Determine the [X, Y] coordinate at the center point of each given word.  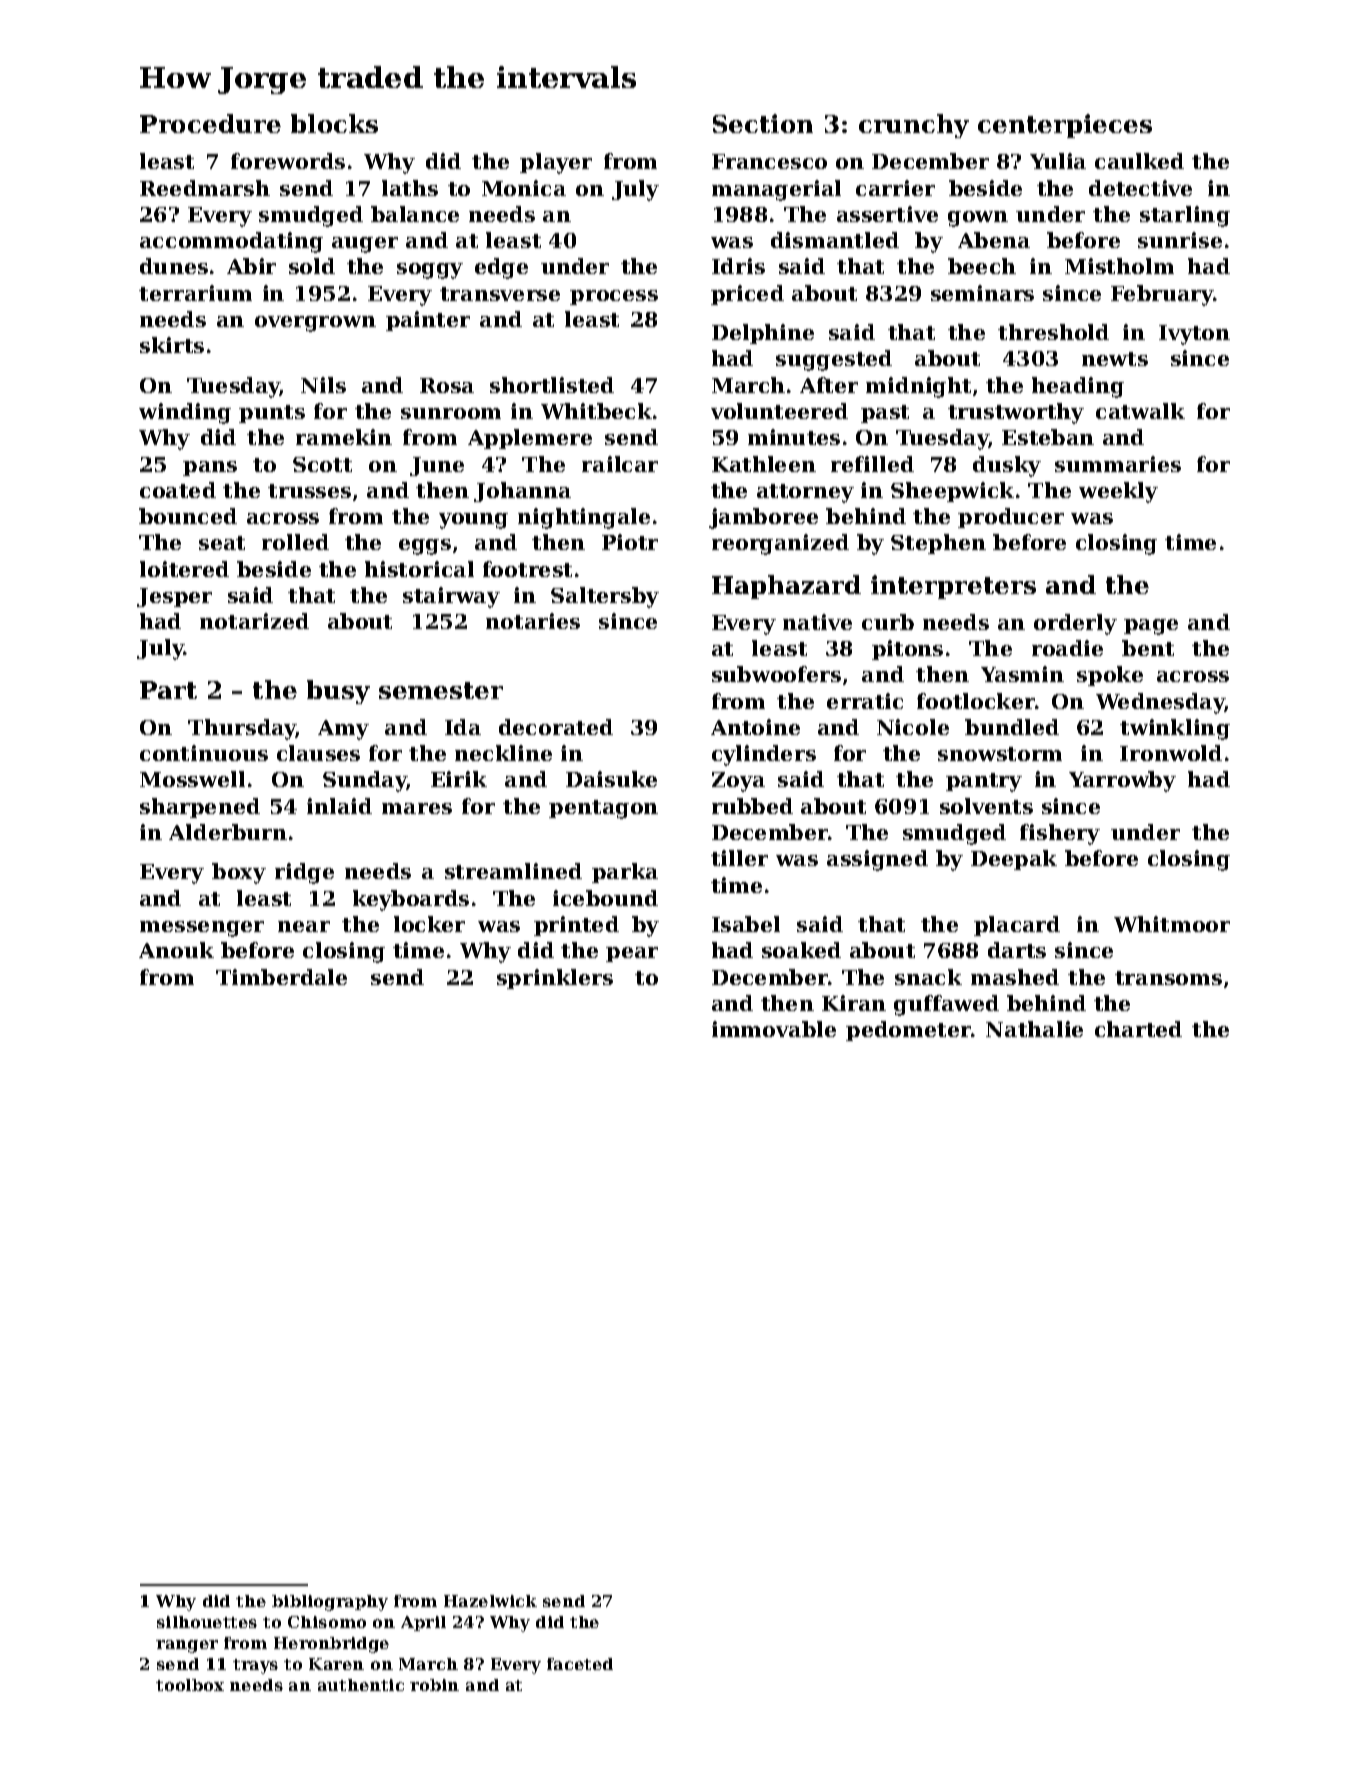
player [556, 163]
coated [178, 490]
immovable [774, 1029]
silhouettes [207, 1622]
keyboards [411, 900]
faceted [580, 1664]
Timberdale [281, 977]
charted [1138, 1029]
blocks [334, 123]
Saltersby [605, 597]
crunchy [914, 126]
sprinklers [555, 979]
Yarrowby [1122, 781]
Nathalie [1034, 1029]
